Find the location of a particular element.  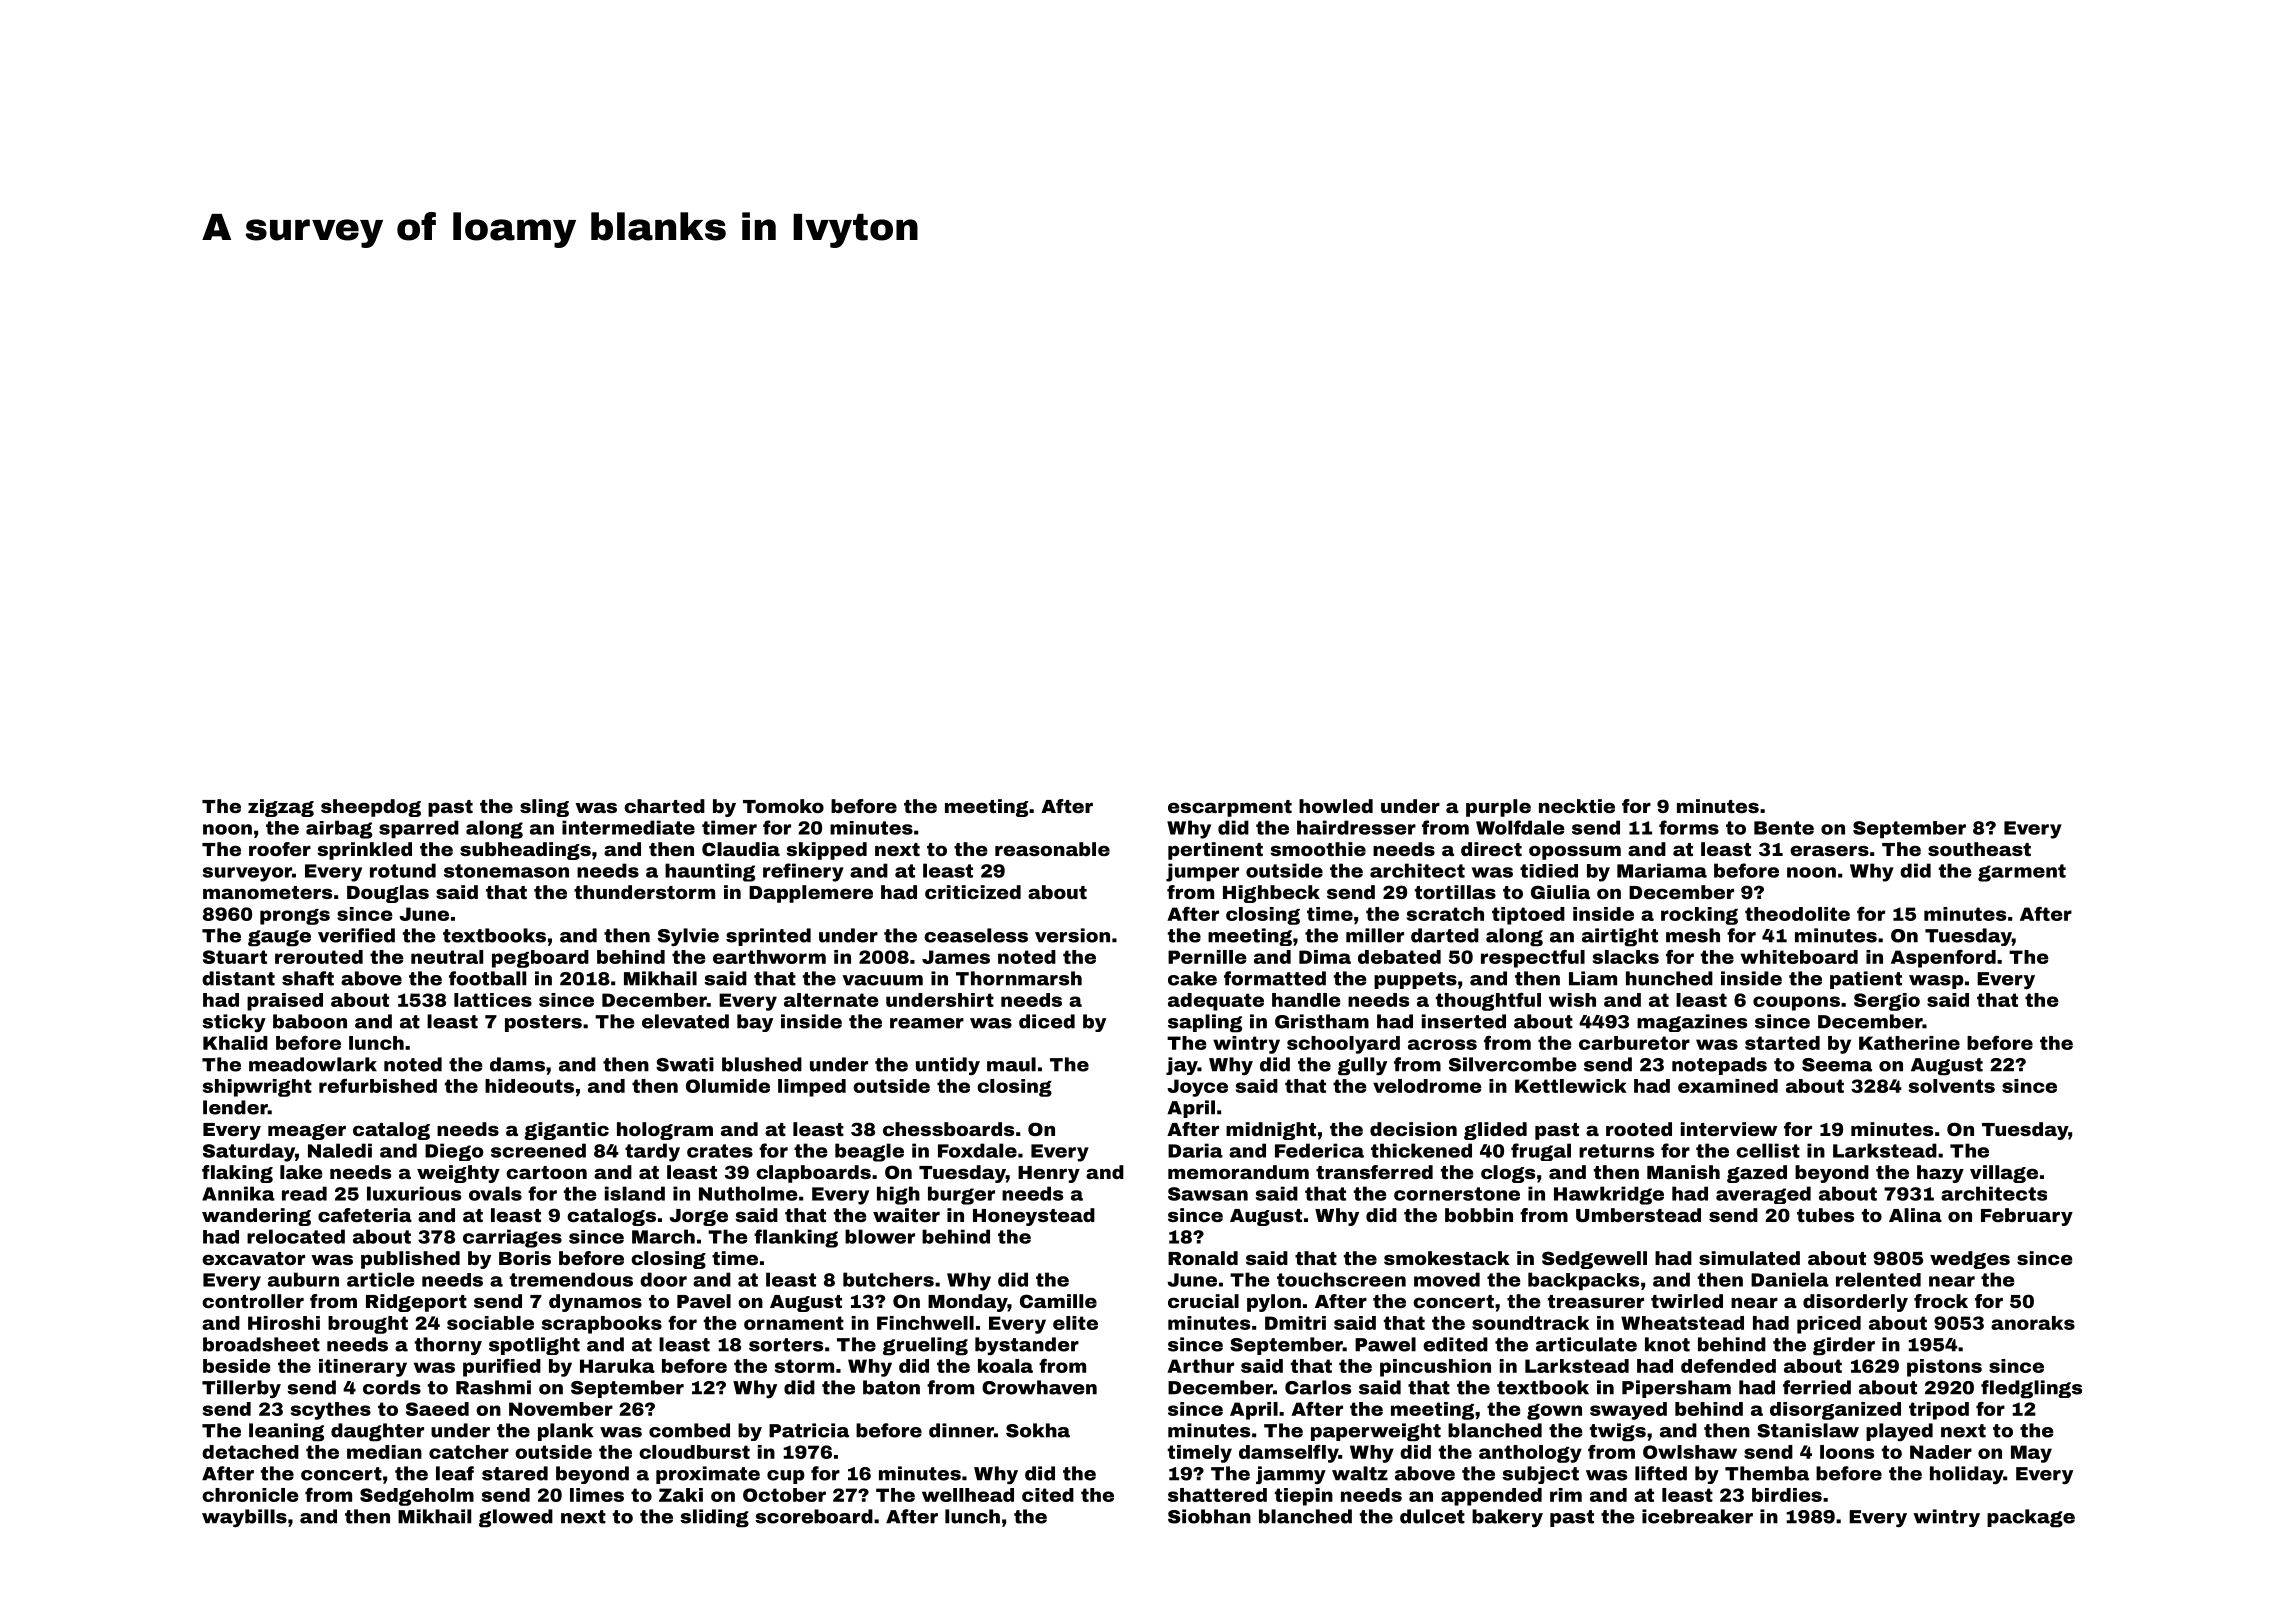

February is located at coordinates (2027, 1217).
